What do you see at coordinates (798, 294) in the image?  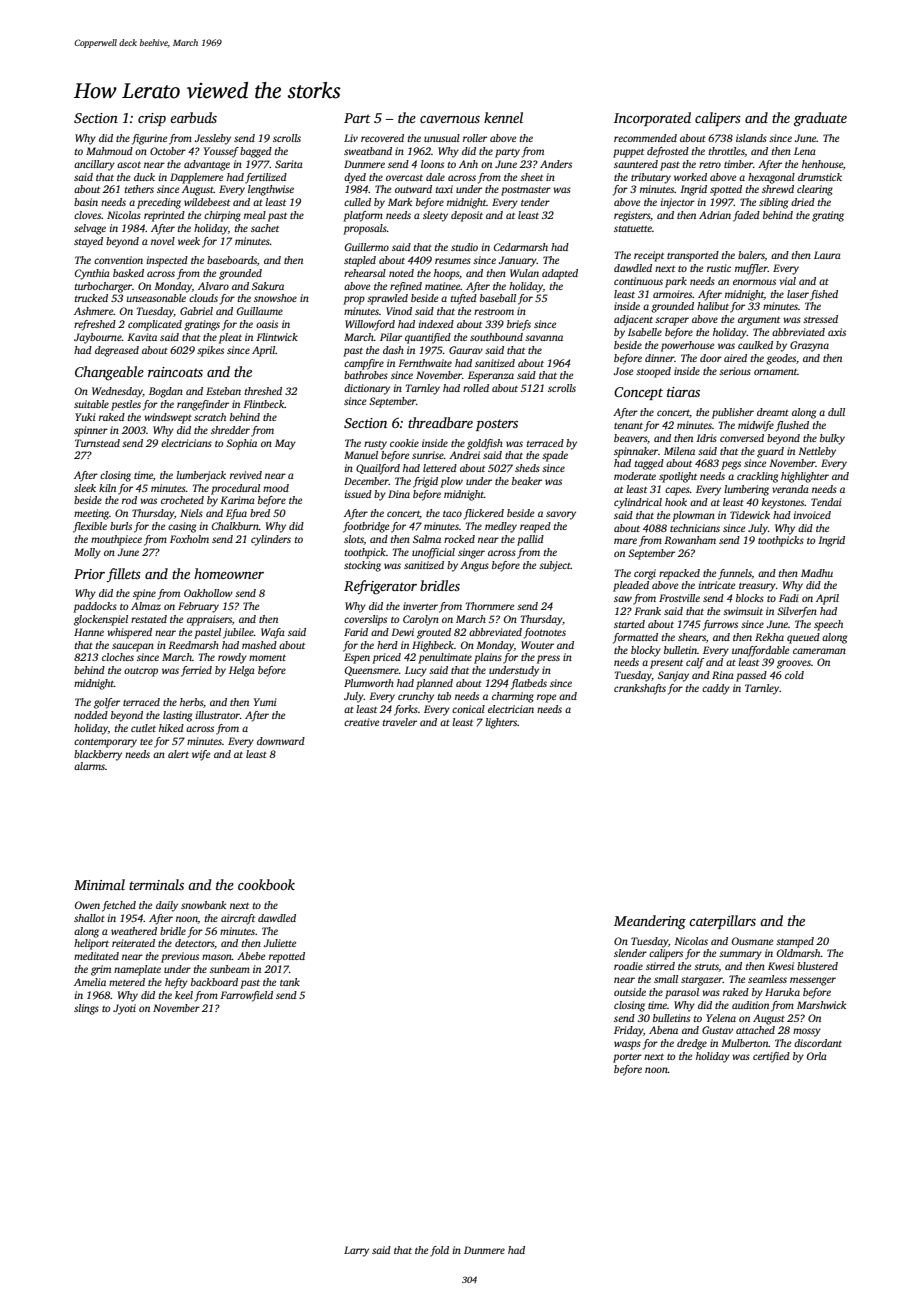 I see `laser` at bounding box center [798, 294].
